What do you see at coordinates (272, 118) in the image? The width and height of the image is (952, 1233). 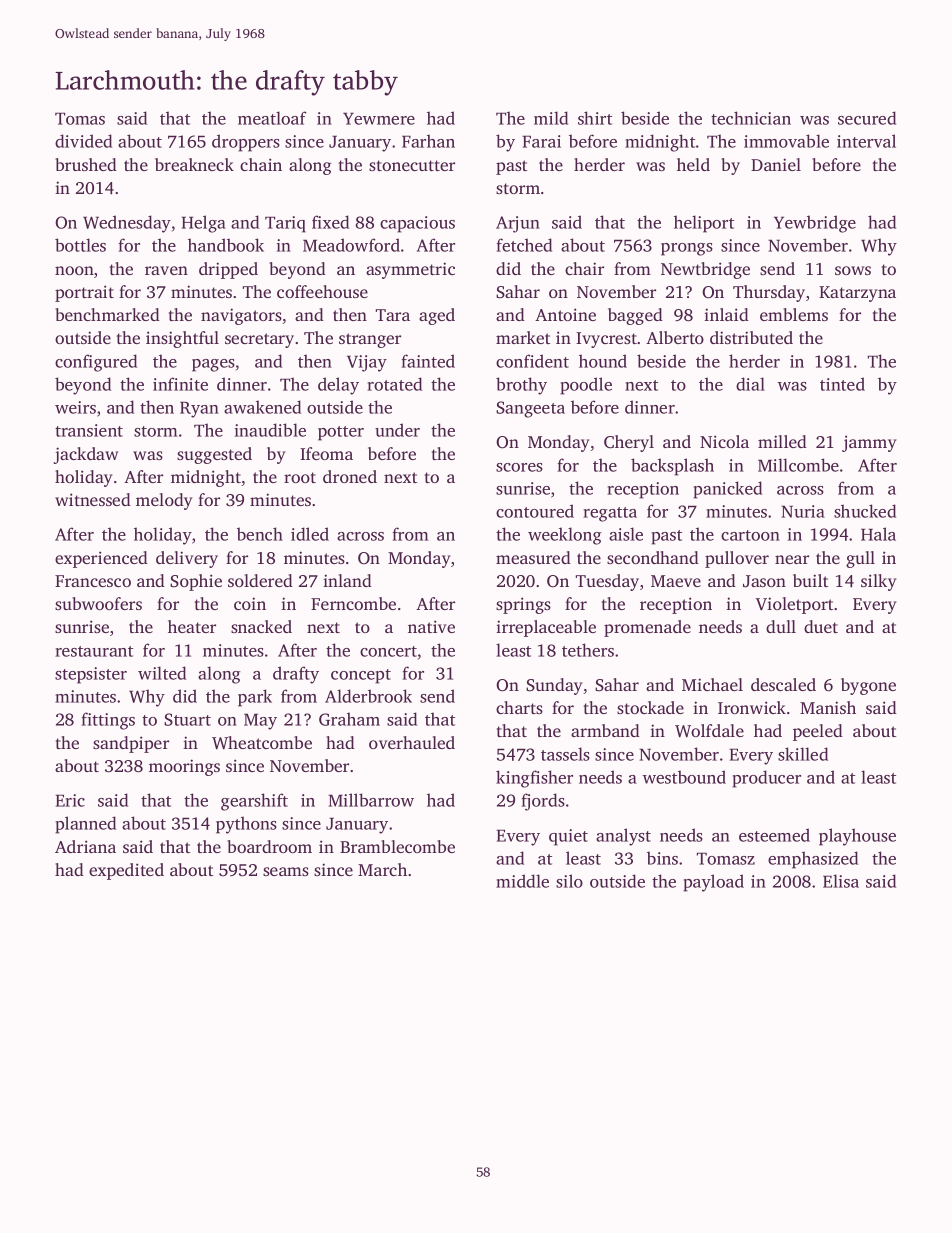 I see `meatloaf` at bounding box center [272, 118].
